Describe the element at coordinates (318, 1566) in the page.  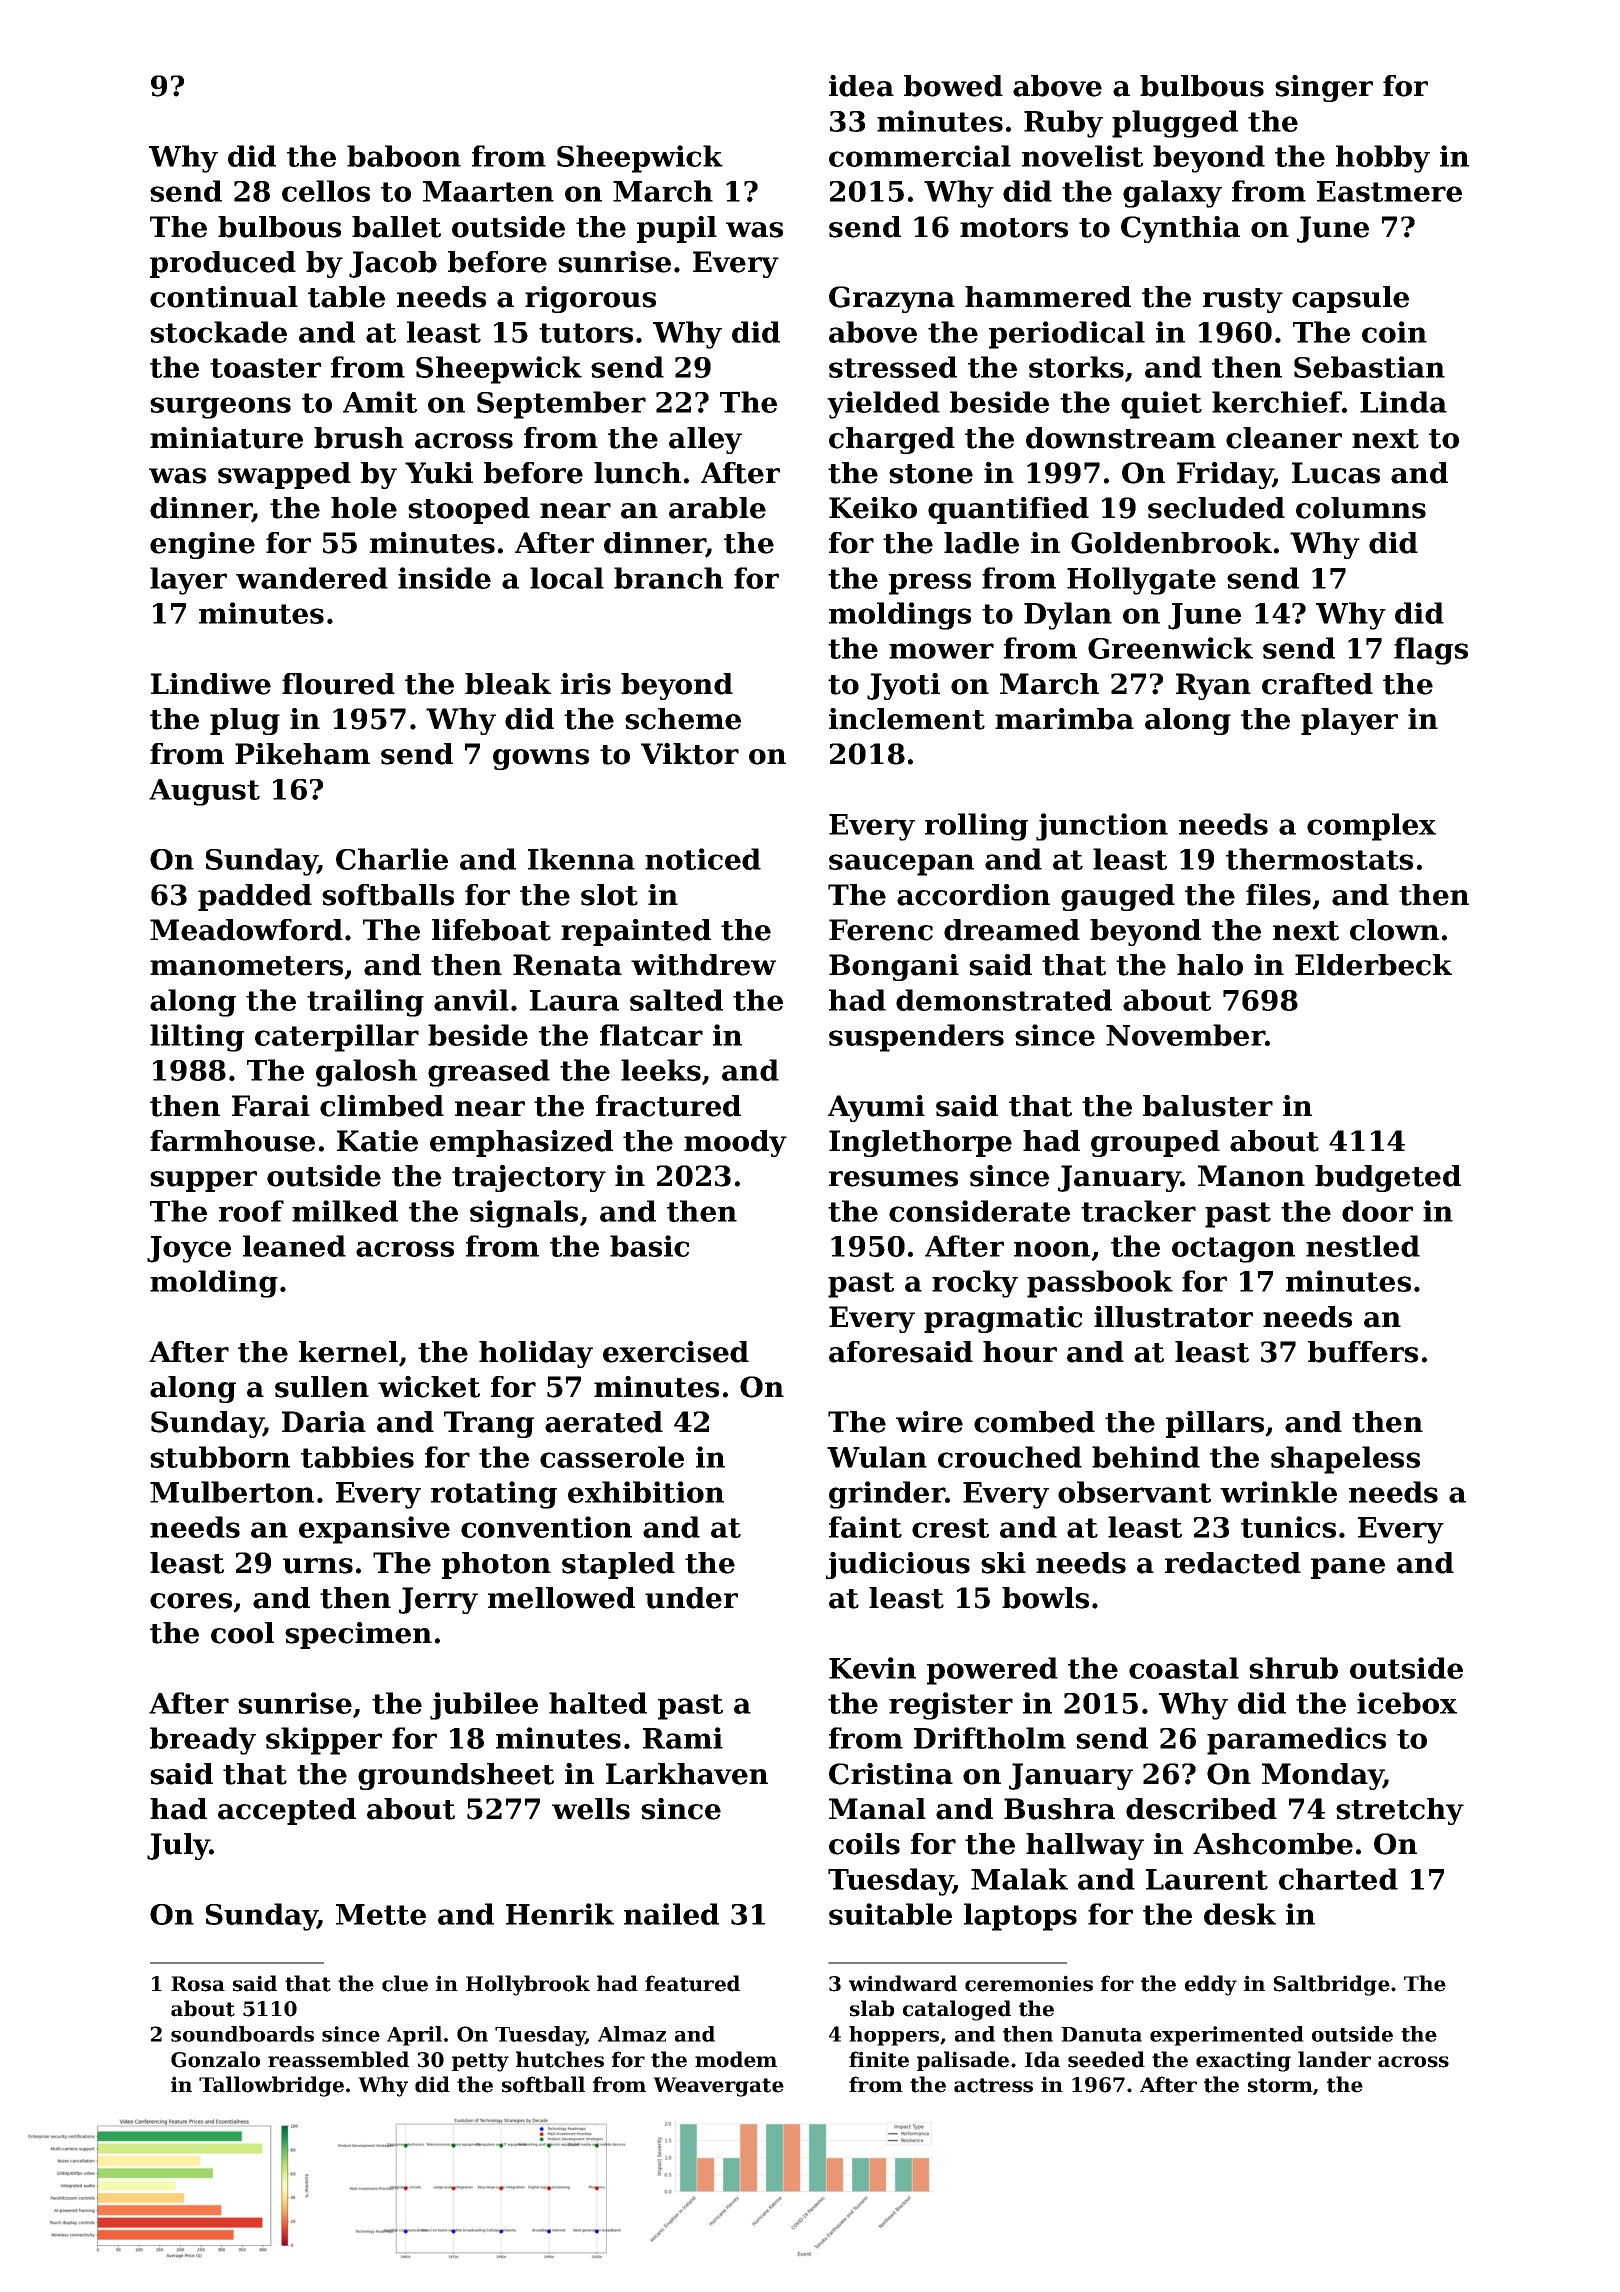
I see `urns` at that location.
